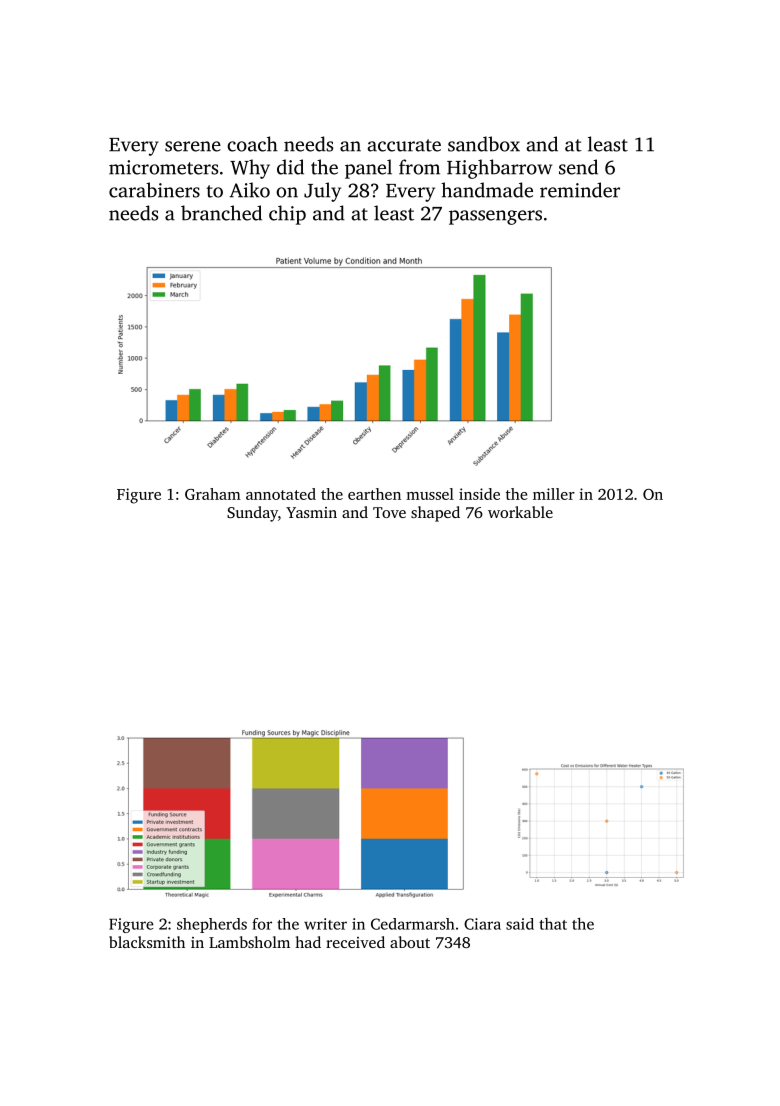  Describe the element at coordinates (147, 942) in the page. I see `blacksmith` at that location.
